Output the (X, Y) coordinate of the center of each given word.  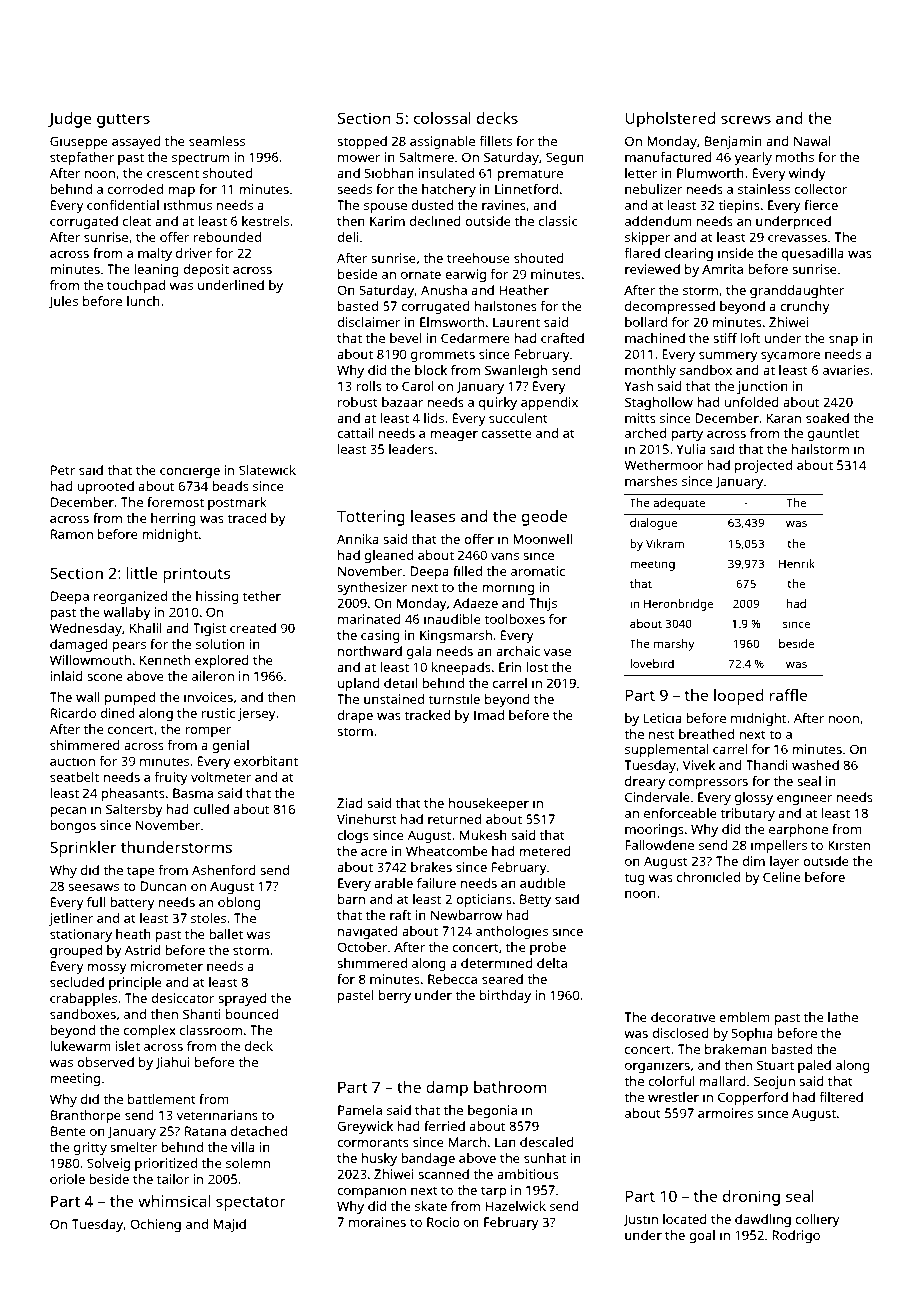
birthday (505, 996)
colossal (442, 118)
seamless (217, 141)
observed (105, 1062)
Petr (63, 470)
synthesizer (372, 588)
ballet (226, 934)
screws (746, 119)
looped (739, 697)
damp (447, 1089)
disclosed (680, 1033)
